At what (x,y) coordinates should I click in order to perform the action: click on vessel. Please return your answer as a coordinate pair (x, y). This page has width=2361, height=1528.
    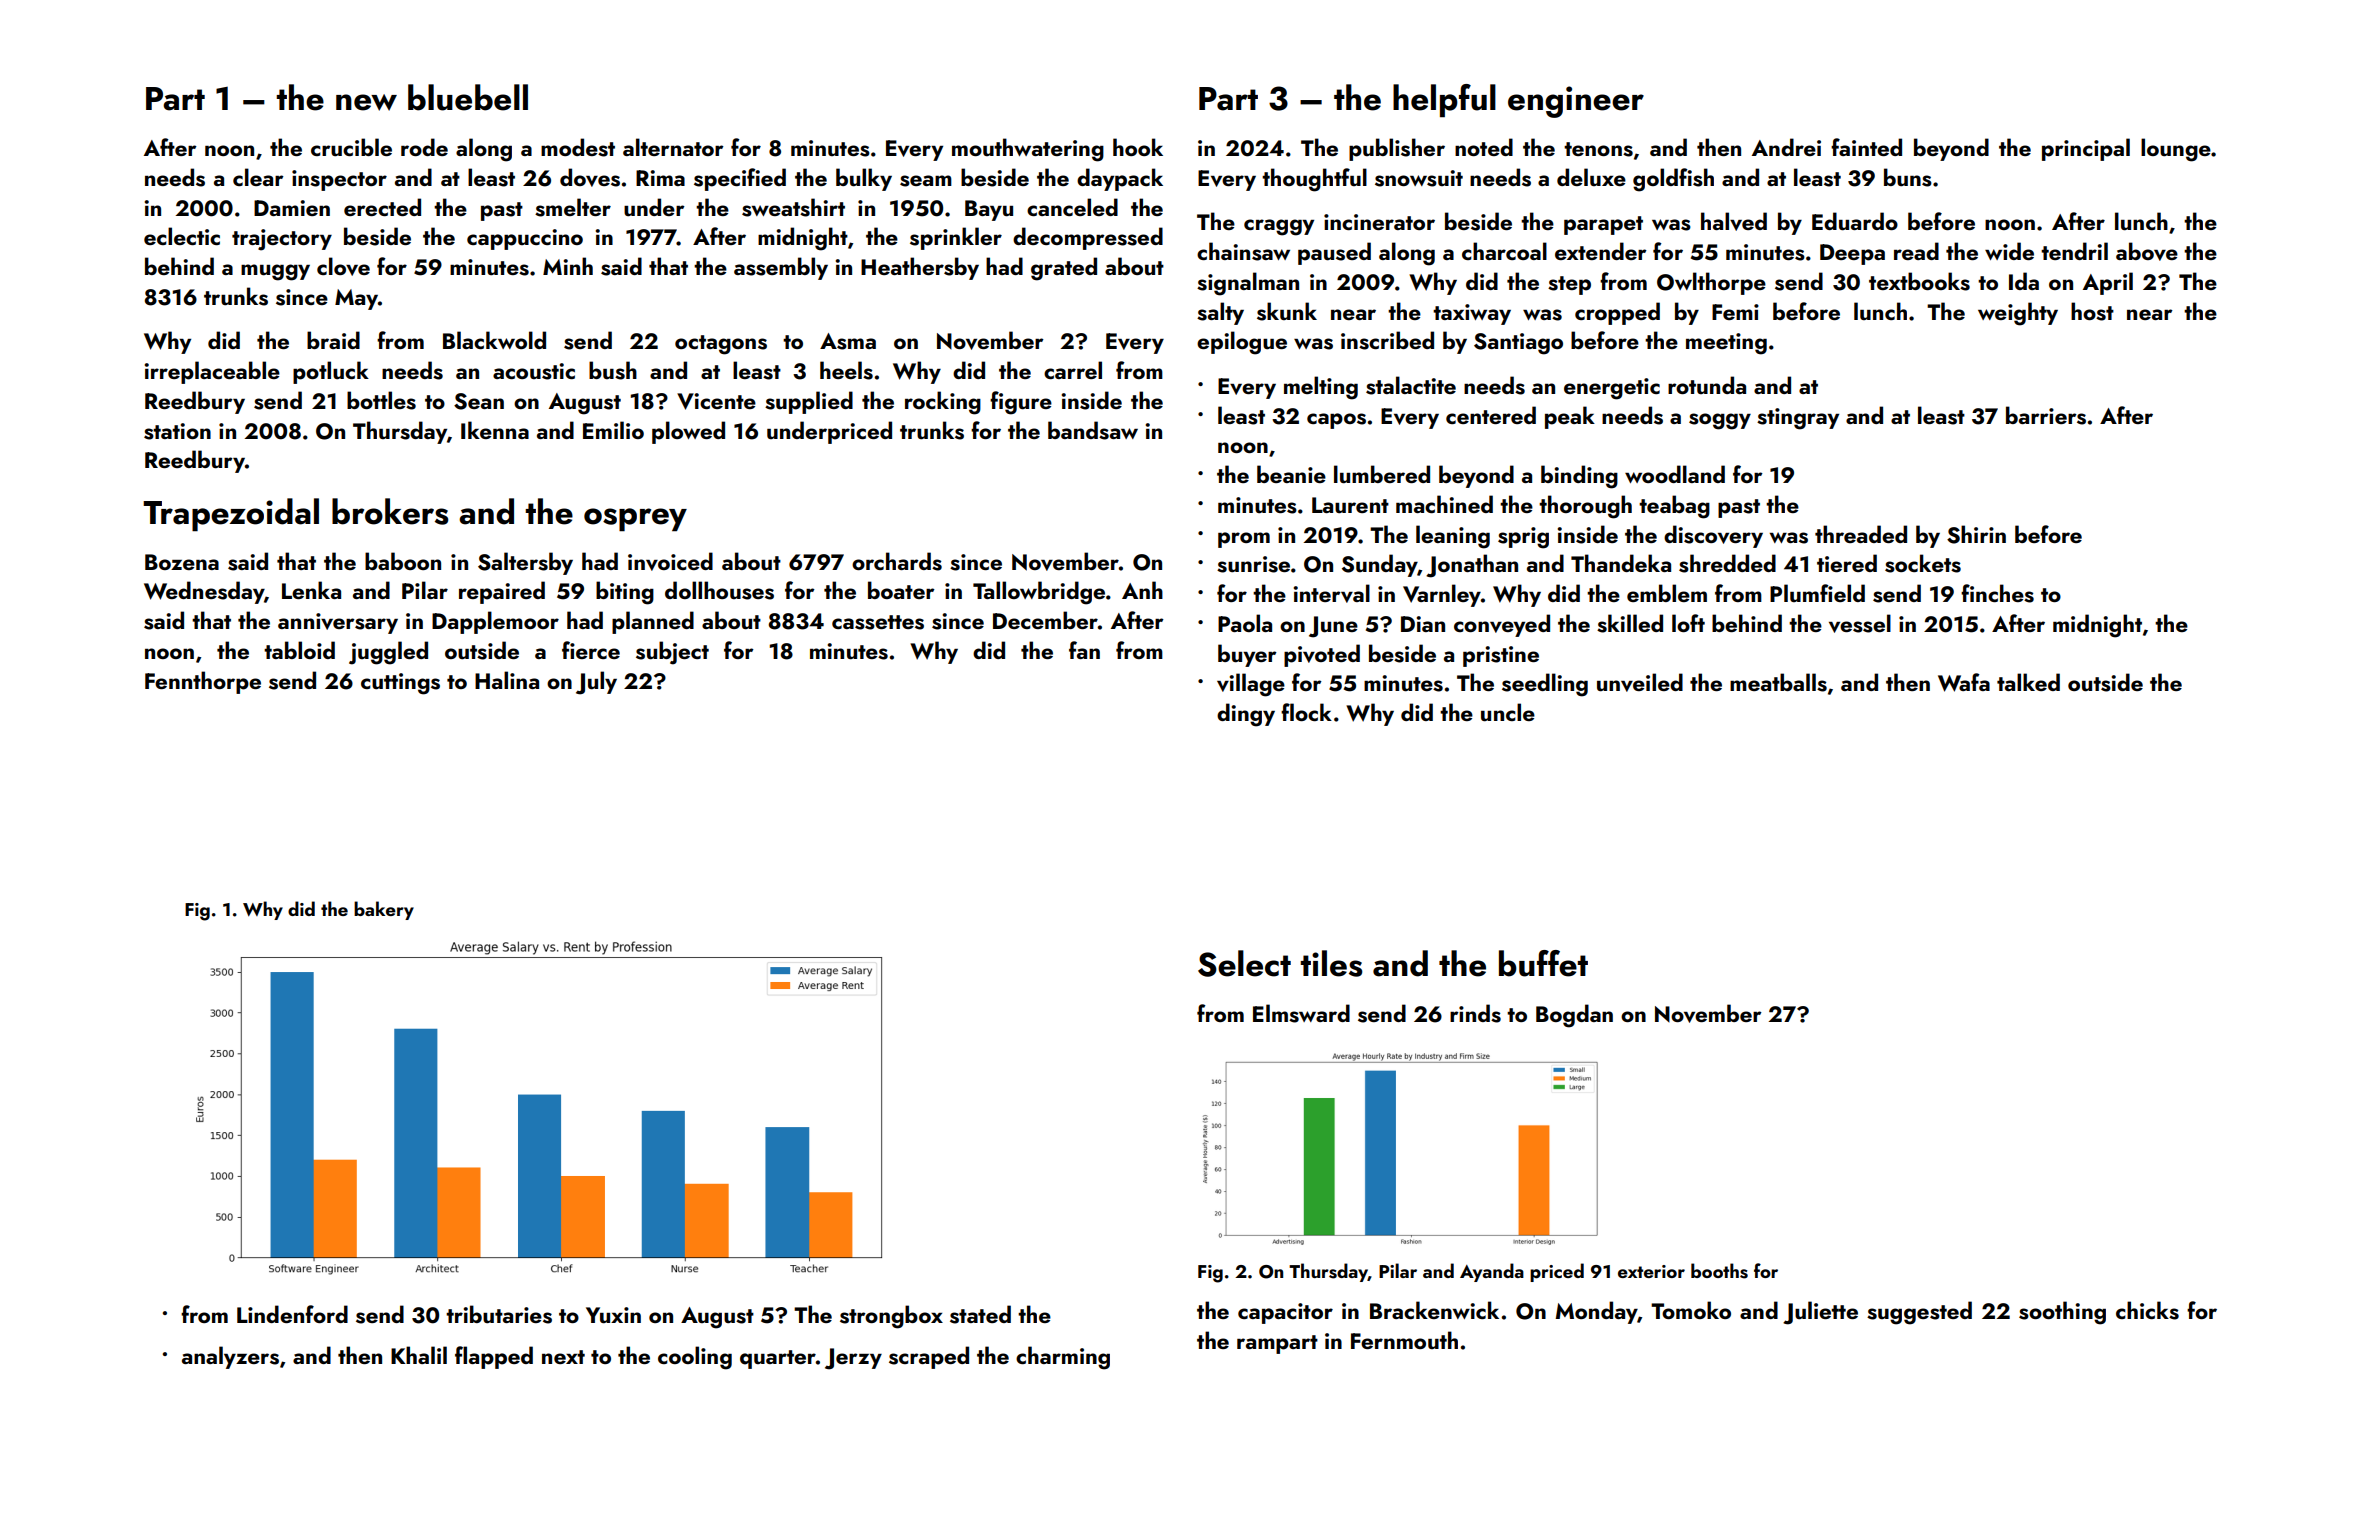
    Looking at the image, I should click on (1860, 623).
